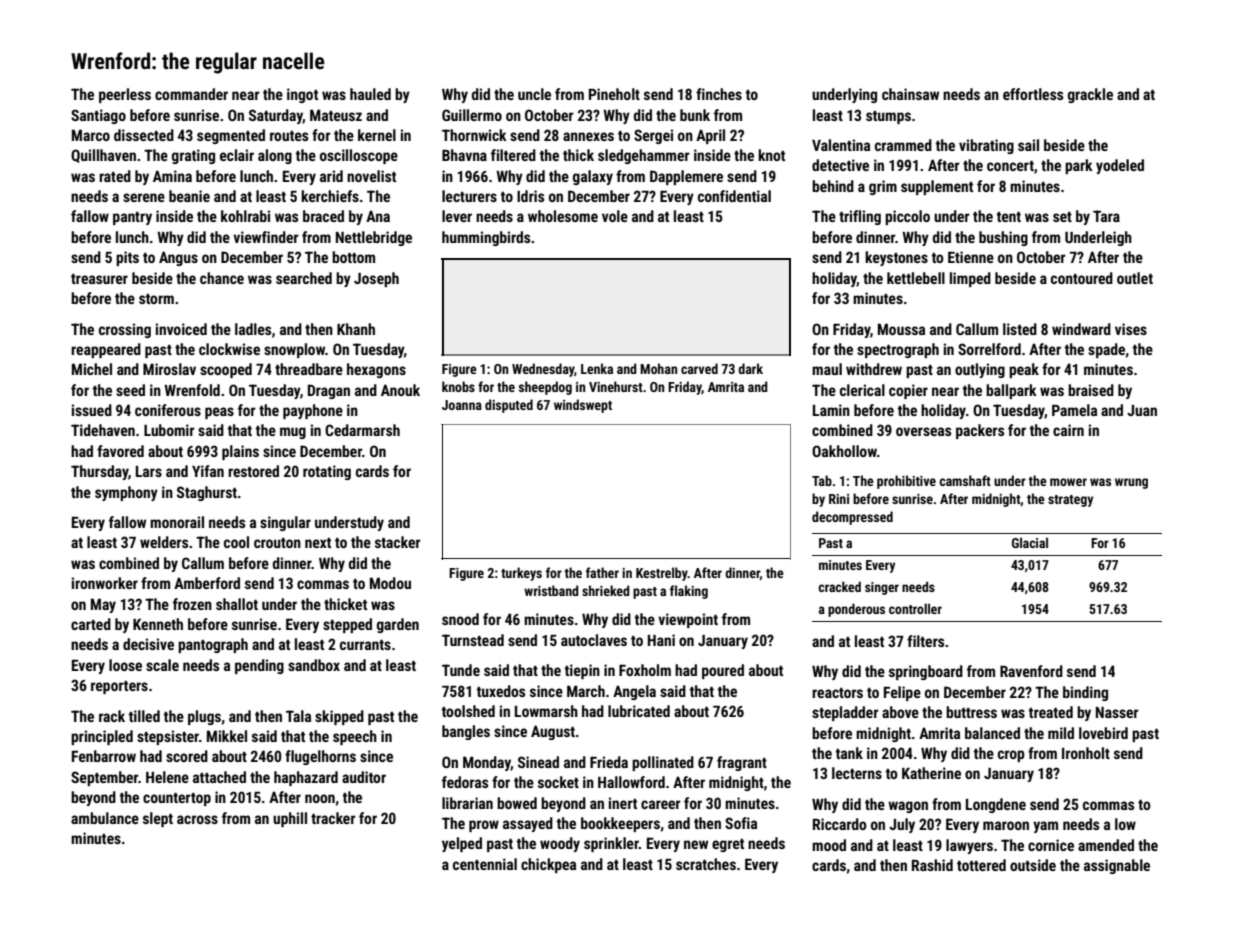 The image size is (1233, 952). What do you see at coordinates (125, 95) in the document?
I see `peerless` at bounding box center [125, 95].
